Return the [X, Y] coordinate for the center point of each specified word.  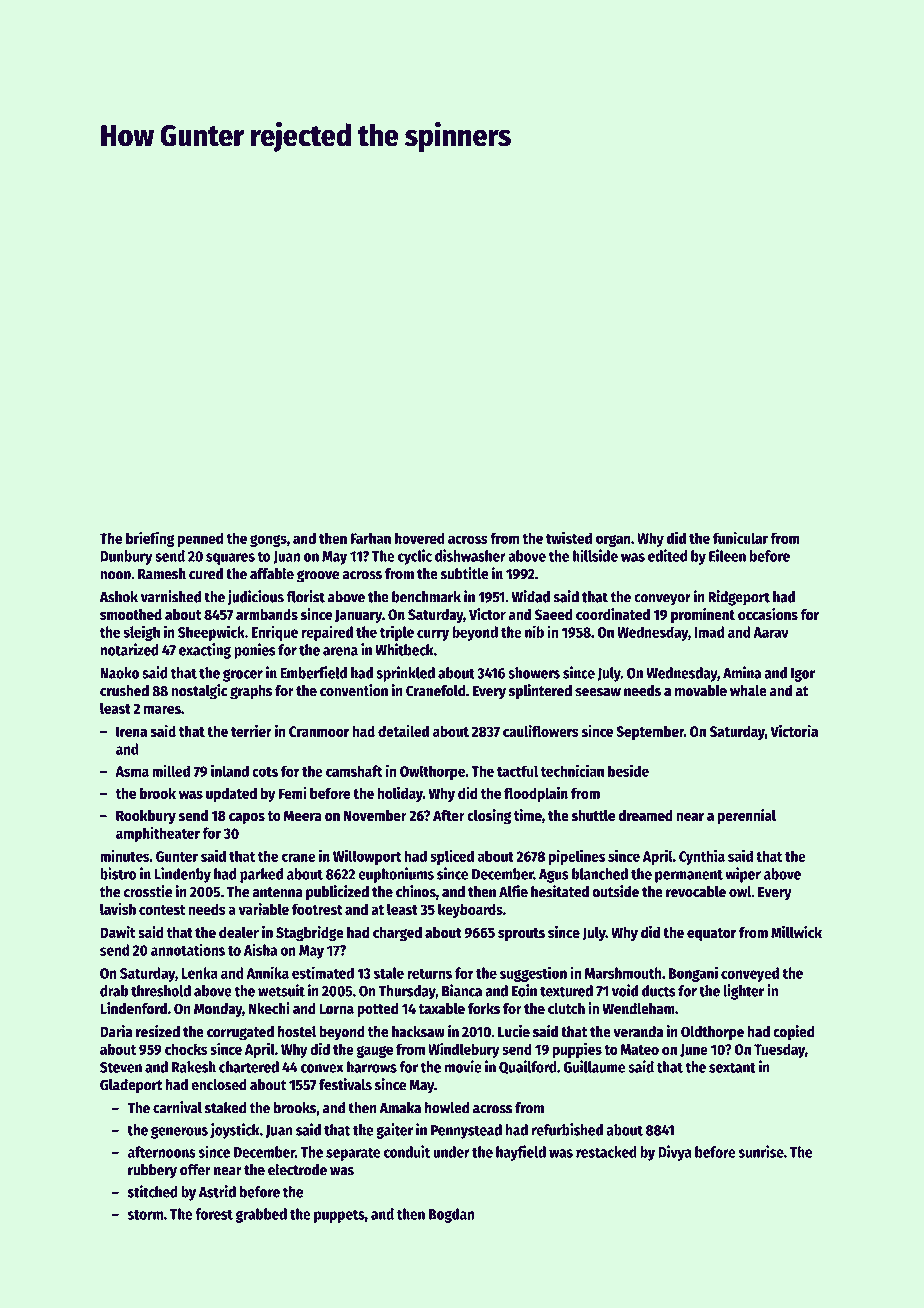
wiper [743, 875]
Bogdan [451, 1215]
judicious [255, 598]
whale [748, 691]
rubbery [152, 1171]
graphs [251, 692]
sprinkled [405, 674]
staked [225, 1108]
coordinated [613, 614]
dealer [239, 932]
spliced [452, 857]
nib [534, 631]
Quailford [528, 1067]
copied [793, 1033]
